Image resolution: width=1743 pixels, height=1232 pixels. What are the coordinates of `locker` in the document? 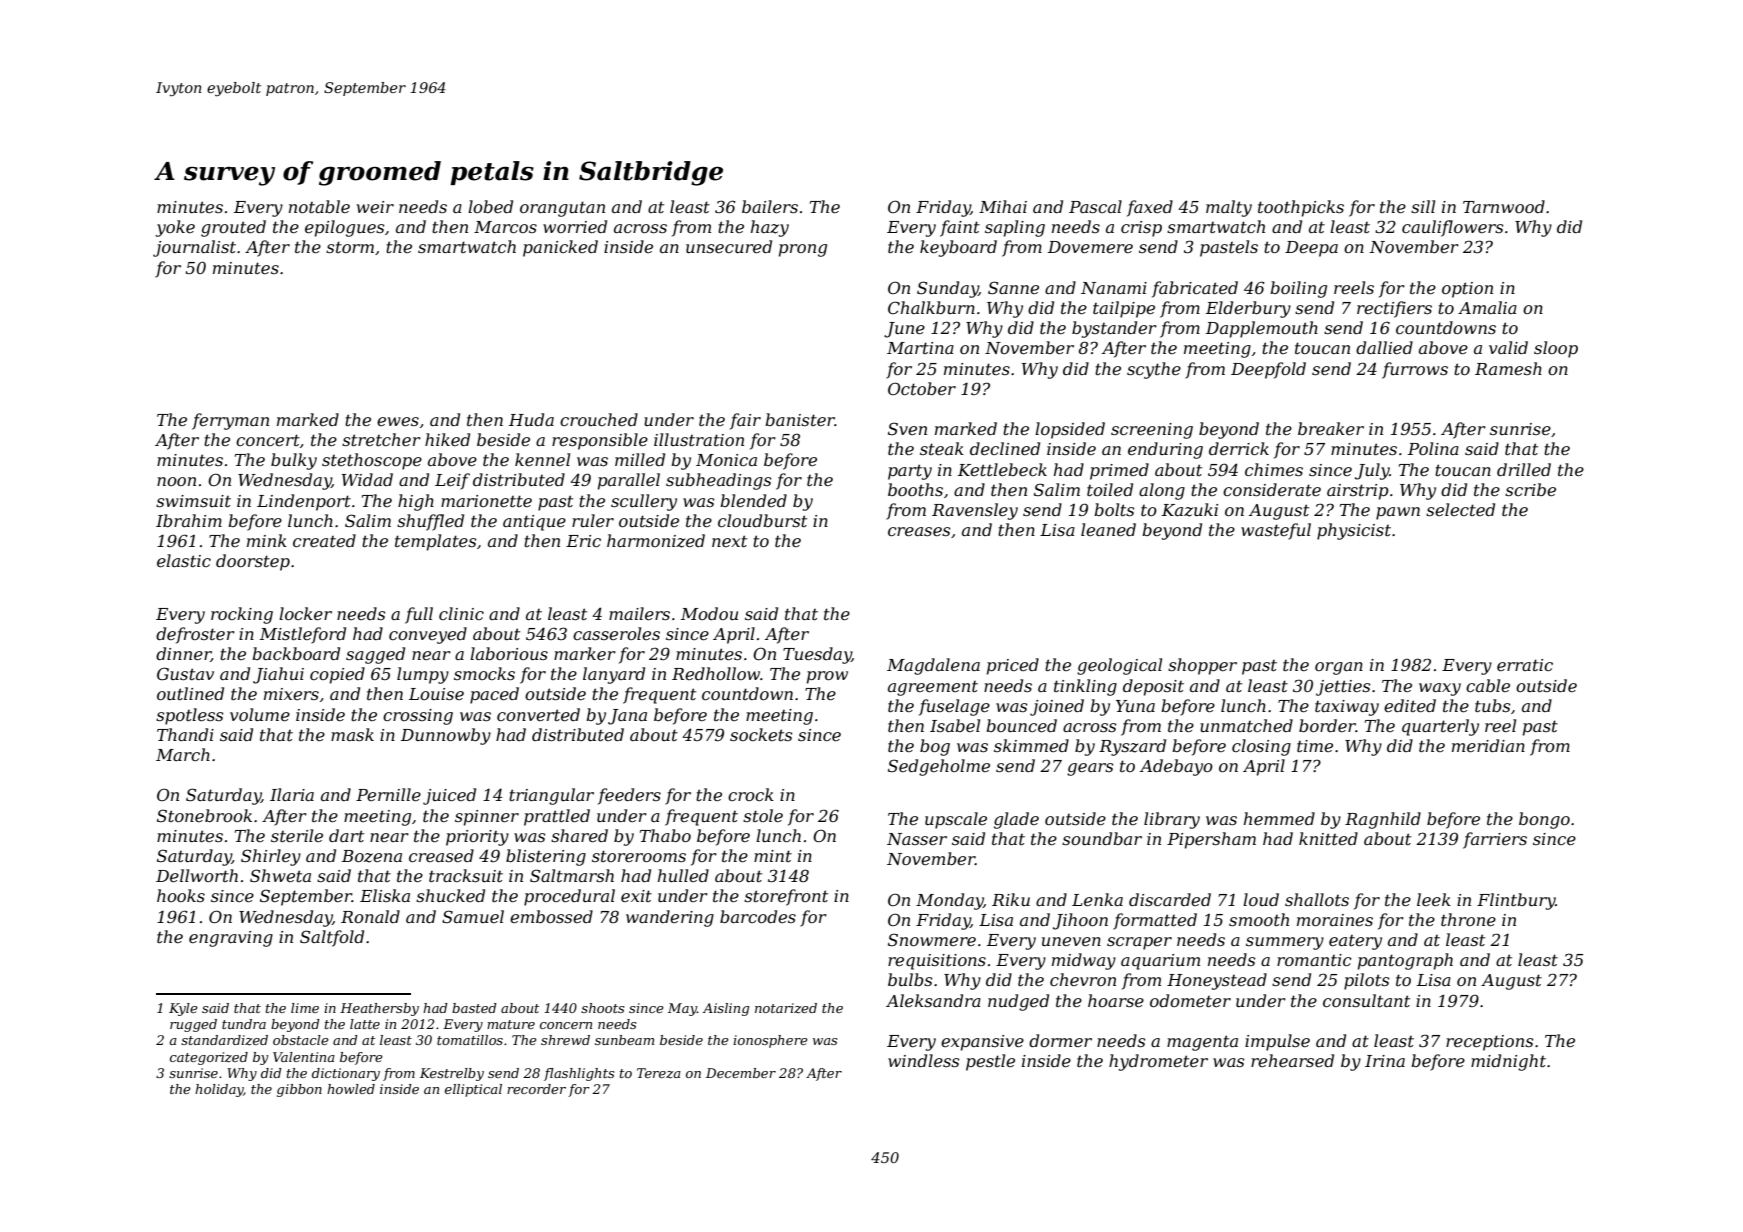 It's located at (305, 613).
